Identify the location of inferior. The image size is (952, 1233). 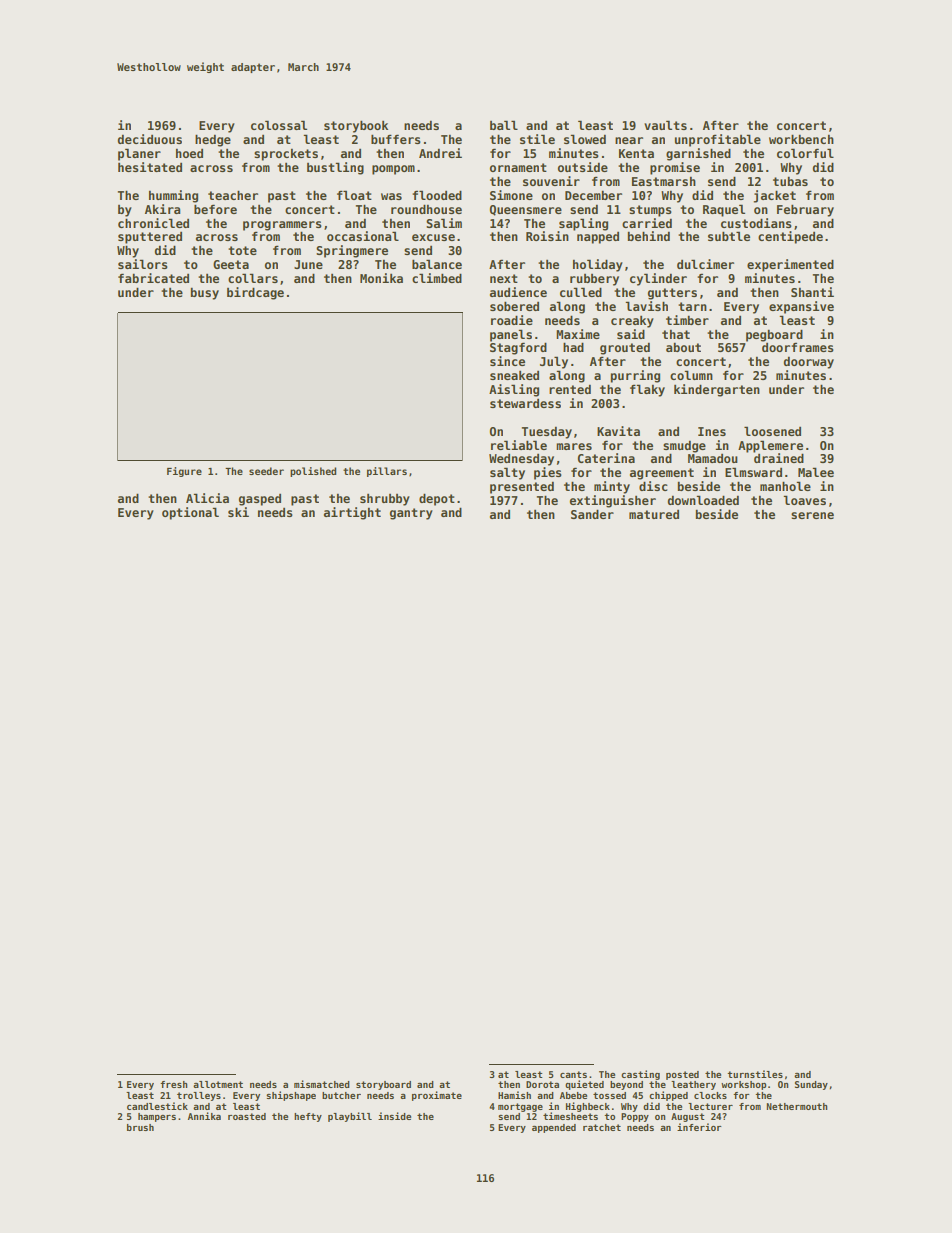
(699, 1127).
